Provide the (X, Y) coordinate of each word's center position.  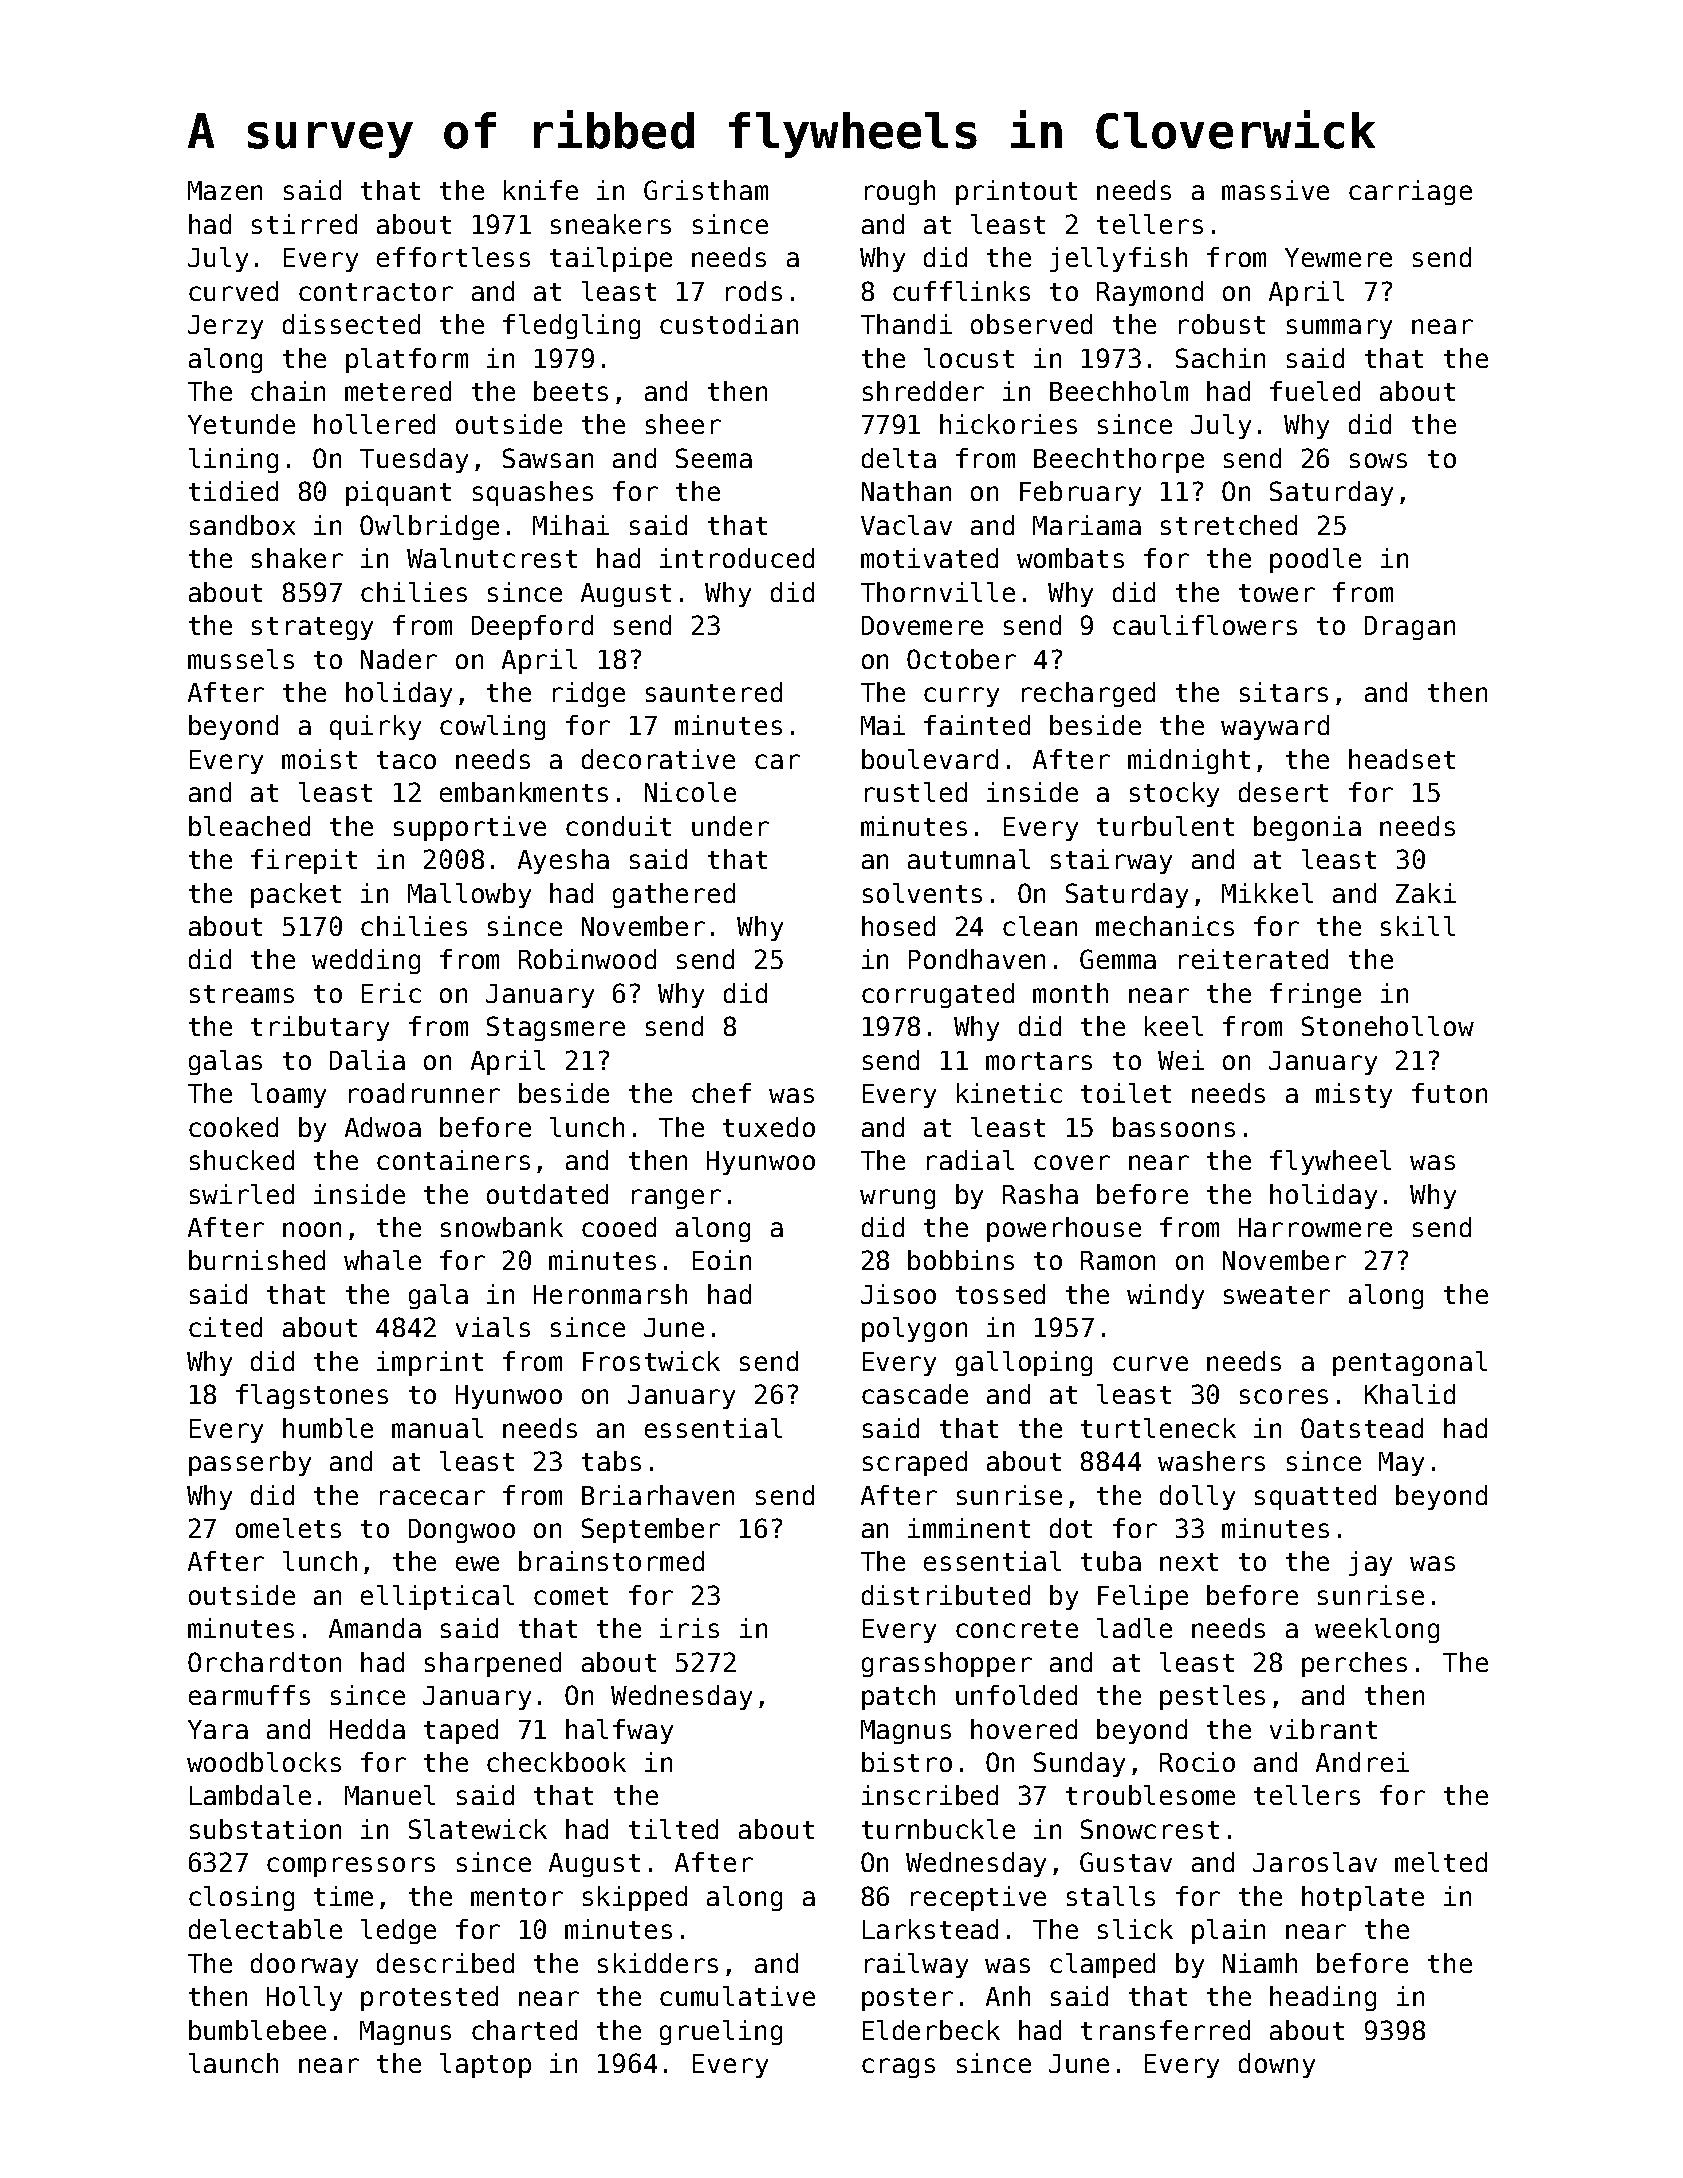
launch (233, 2063)
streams (242, 994)
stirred (304, 224)
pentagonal (1410, 1363)
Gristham (706, 190)
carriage (1410, 192)
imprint (430, 1363)
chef (721, 1093)
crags (898, 2068)
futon (1449, 1093)
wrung (897, 1199)
